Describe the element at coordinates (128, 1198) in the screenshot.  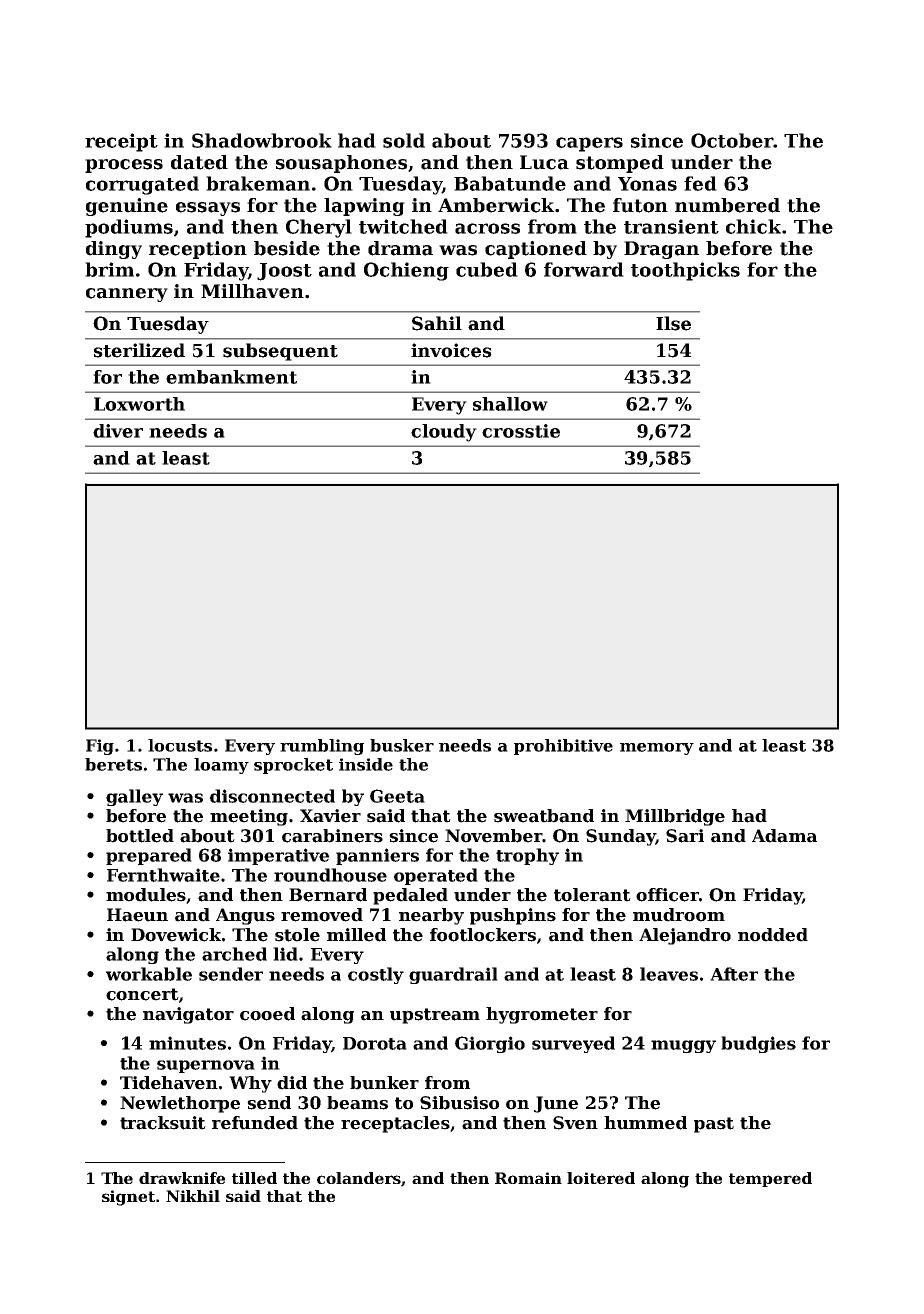
I see `signet` at that location.
